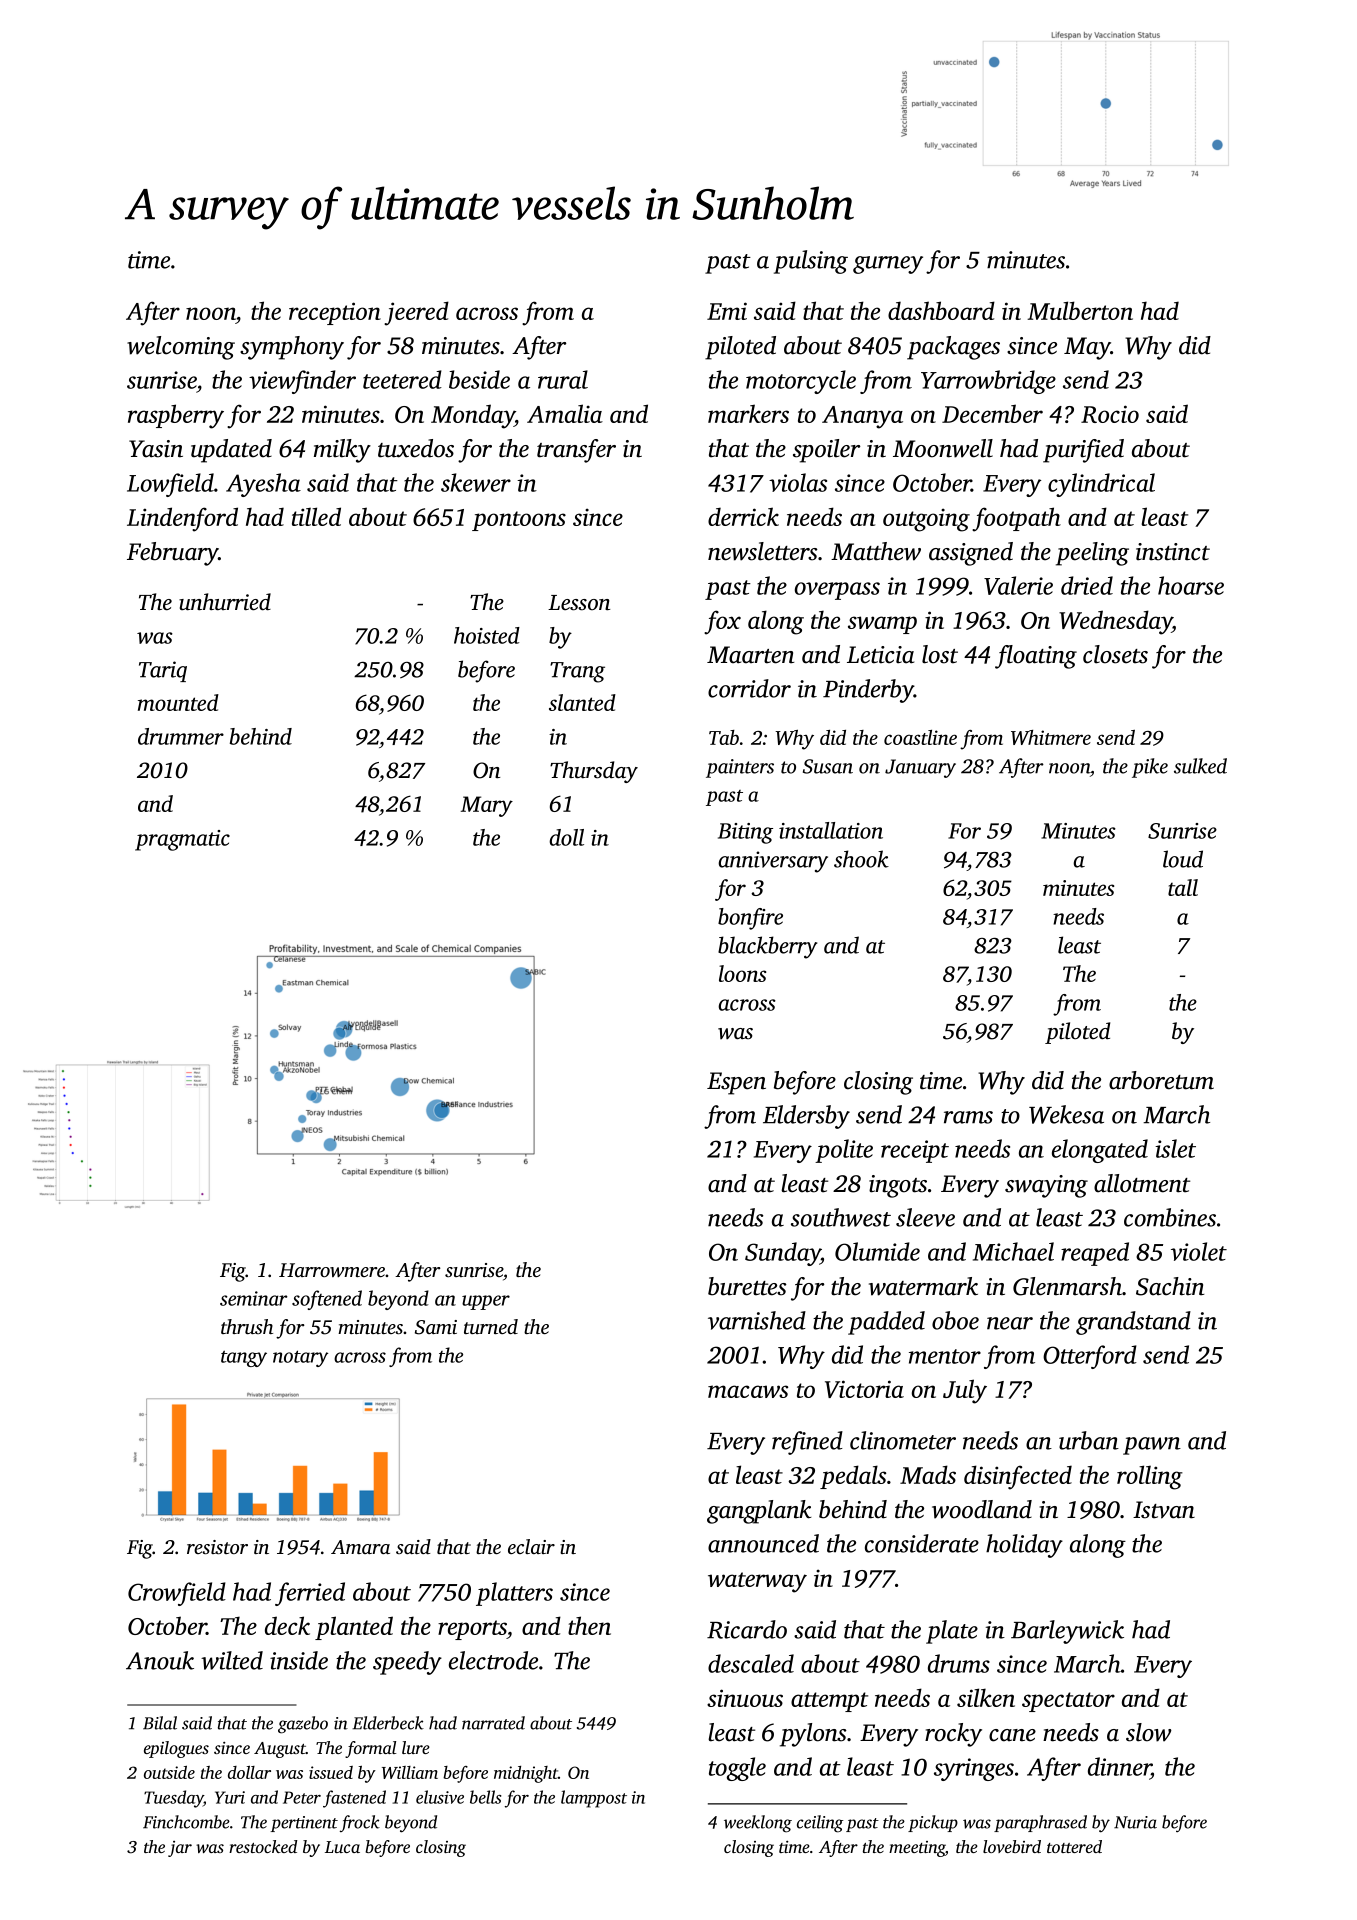 This screenshot has height=1920, width=1357. What do you see at coordinates (747, 1286) in the screenshot?
I see `burettes` at bounding box center [747, 1286].
